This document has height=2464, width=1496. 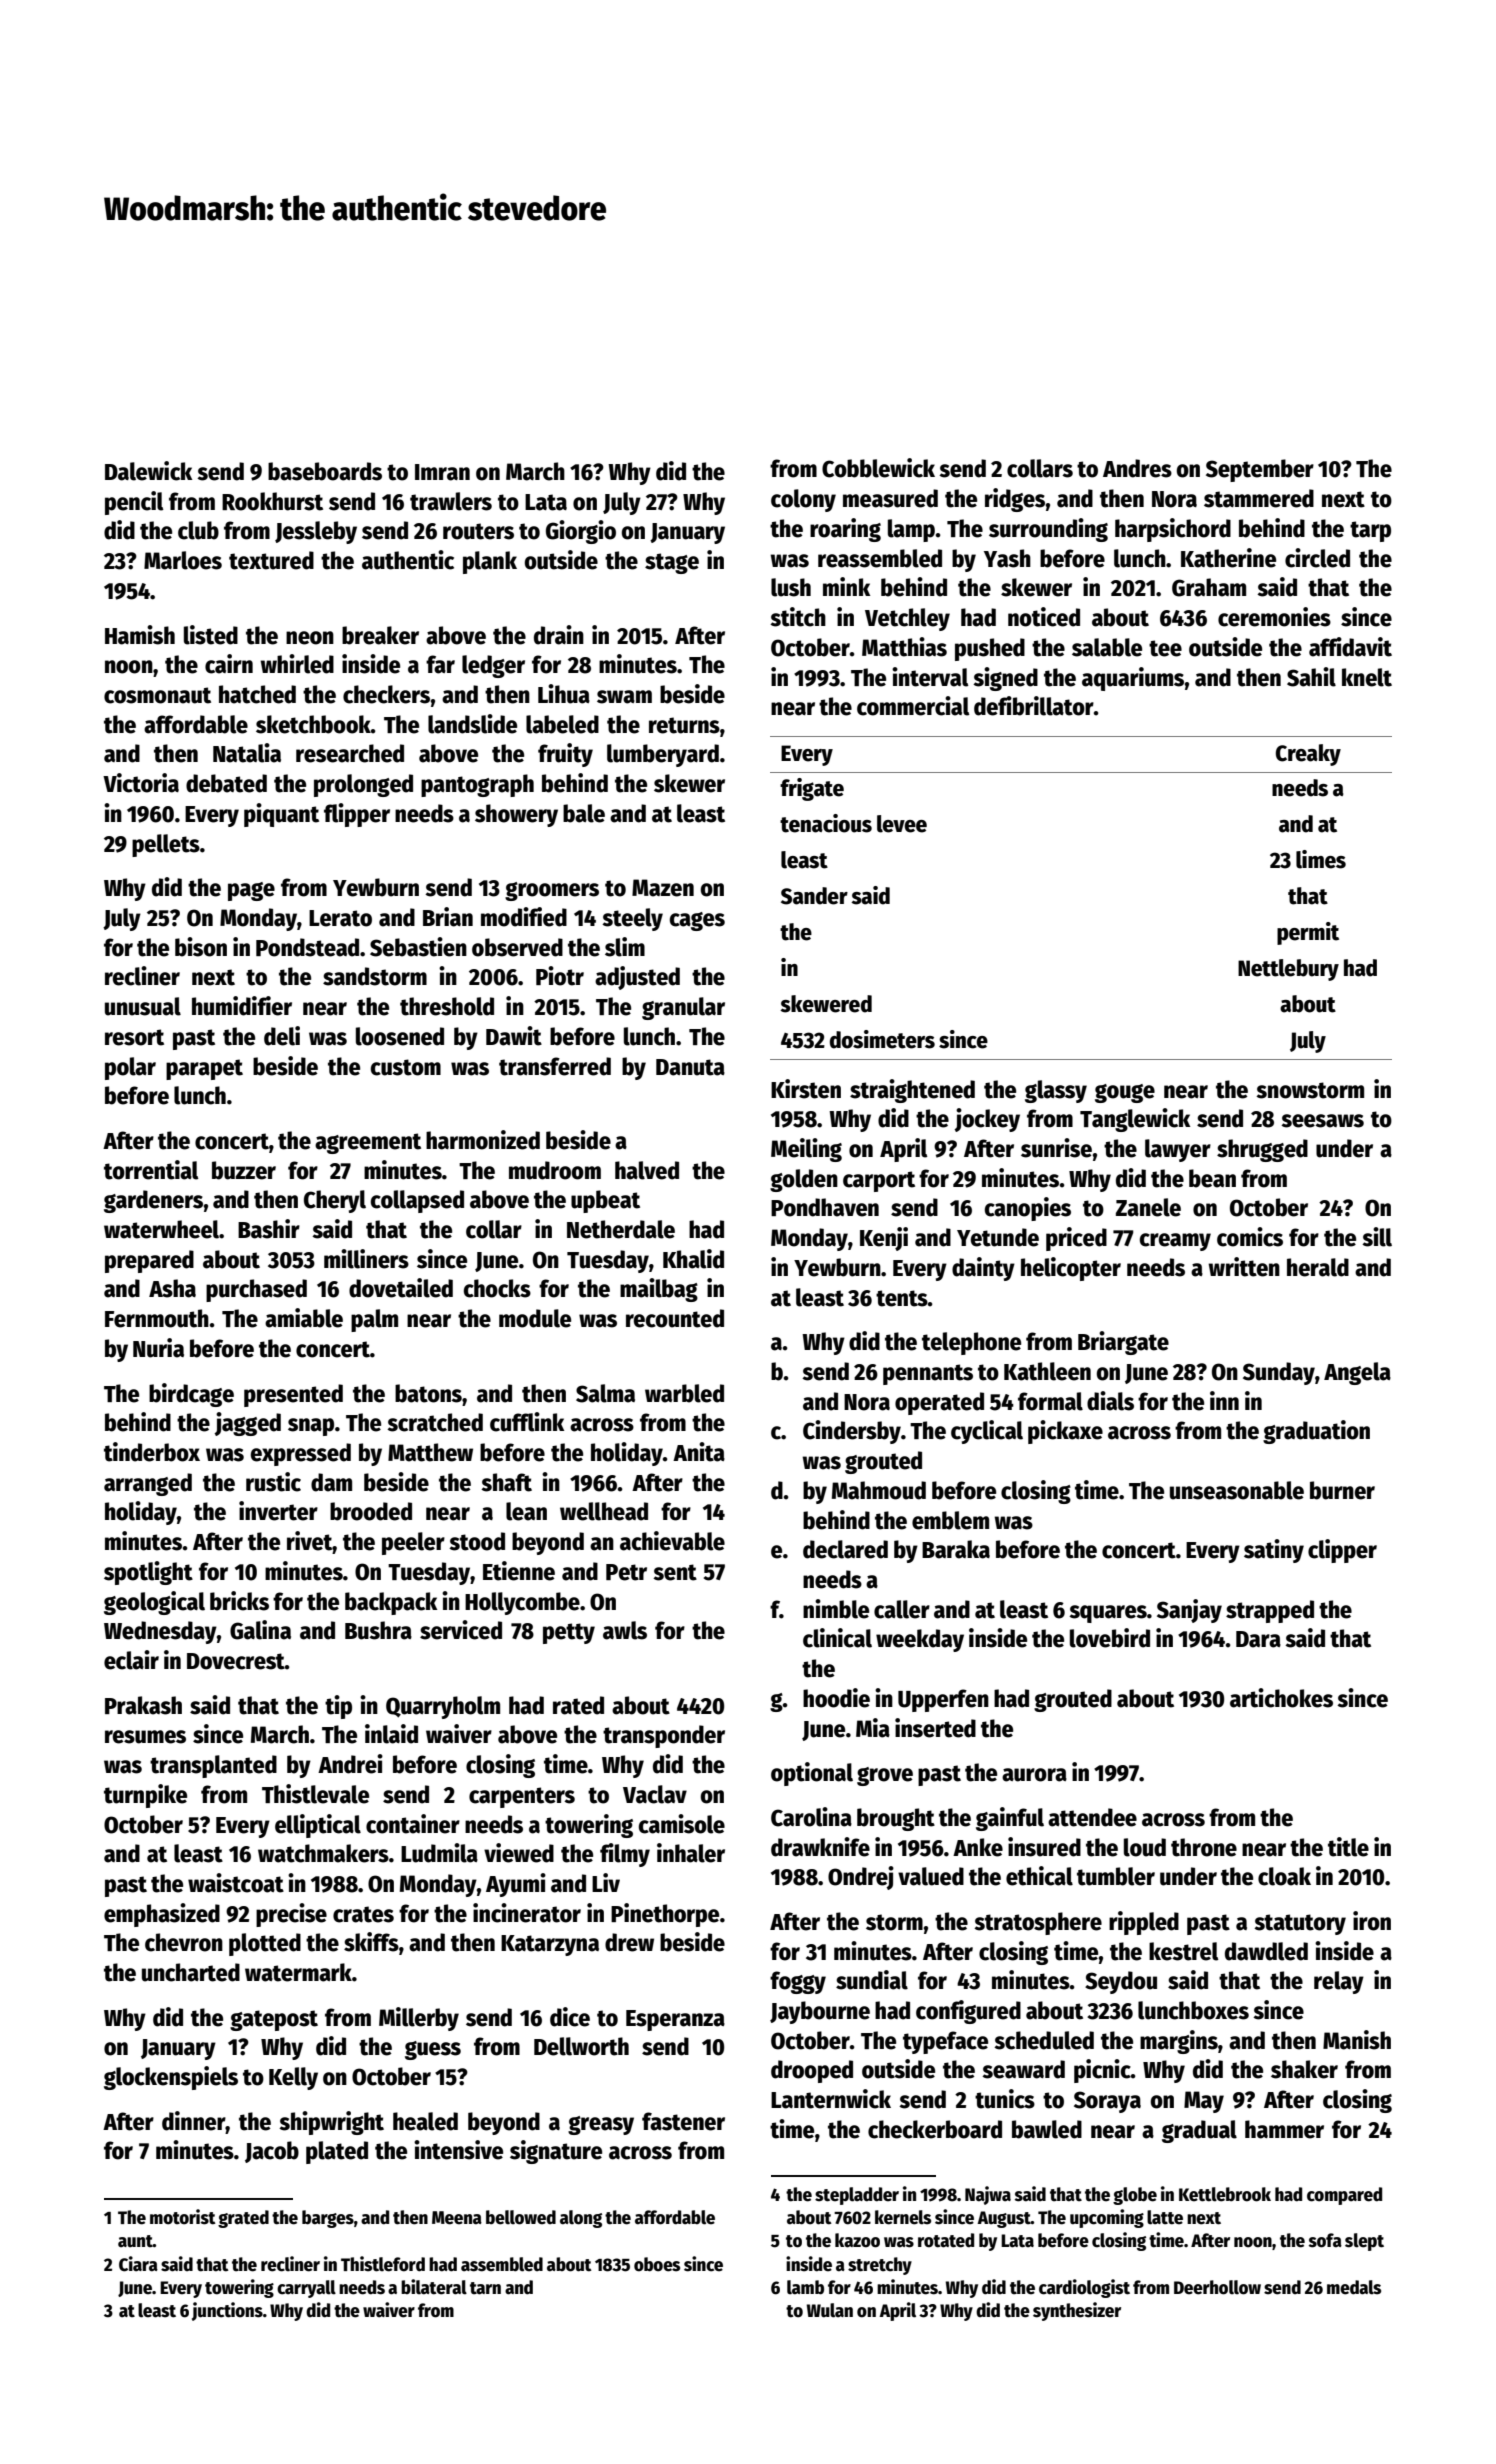 I want to click on Wulan, so click(x=830, y=2310).
